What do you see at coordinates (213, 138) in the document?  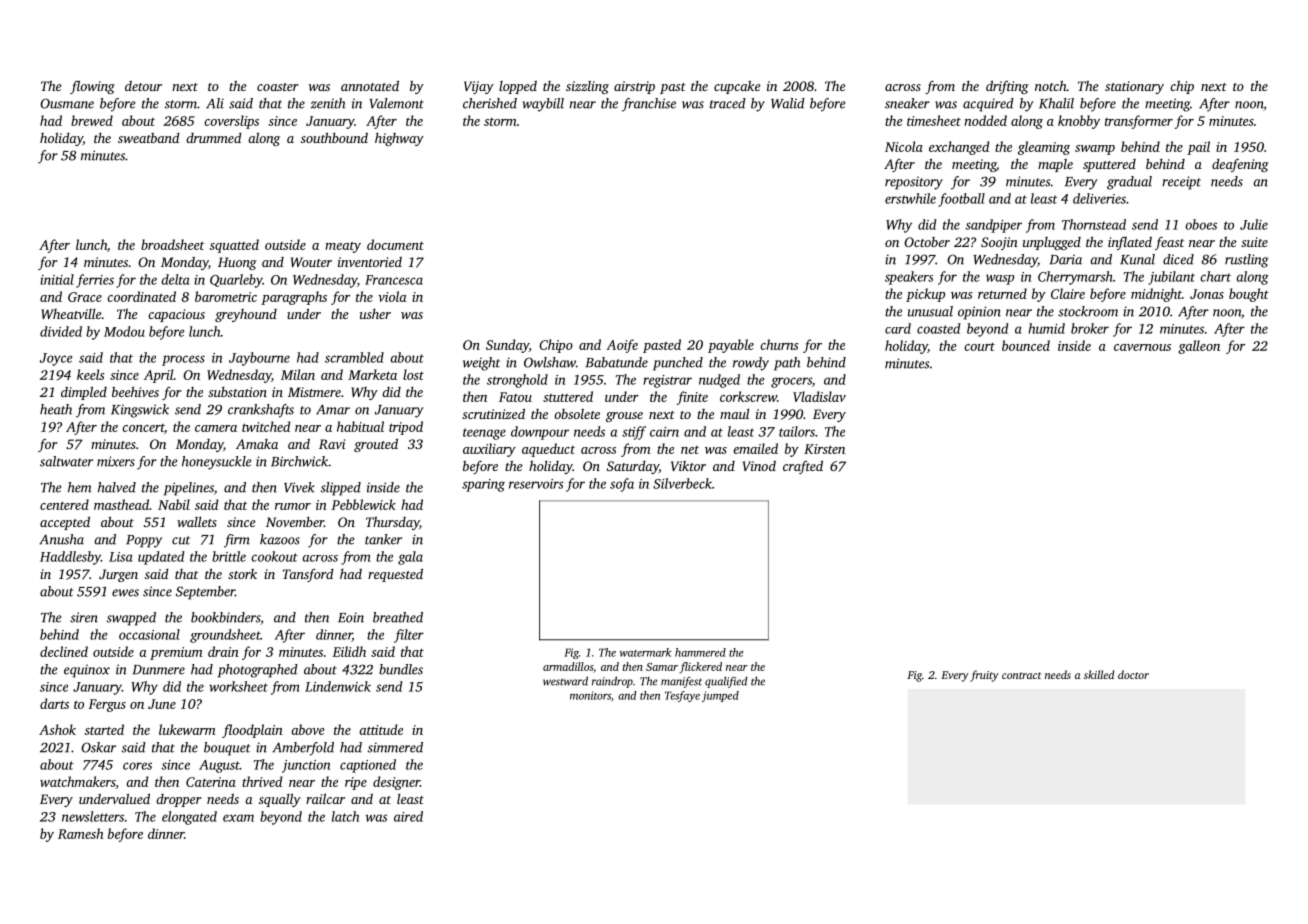 I see `drummed` at bounding box center [213, 138].
